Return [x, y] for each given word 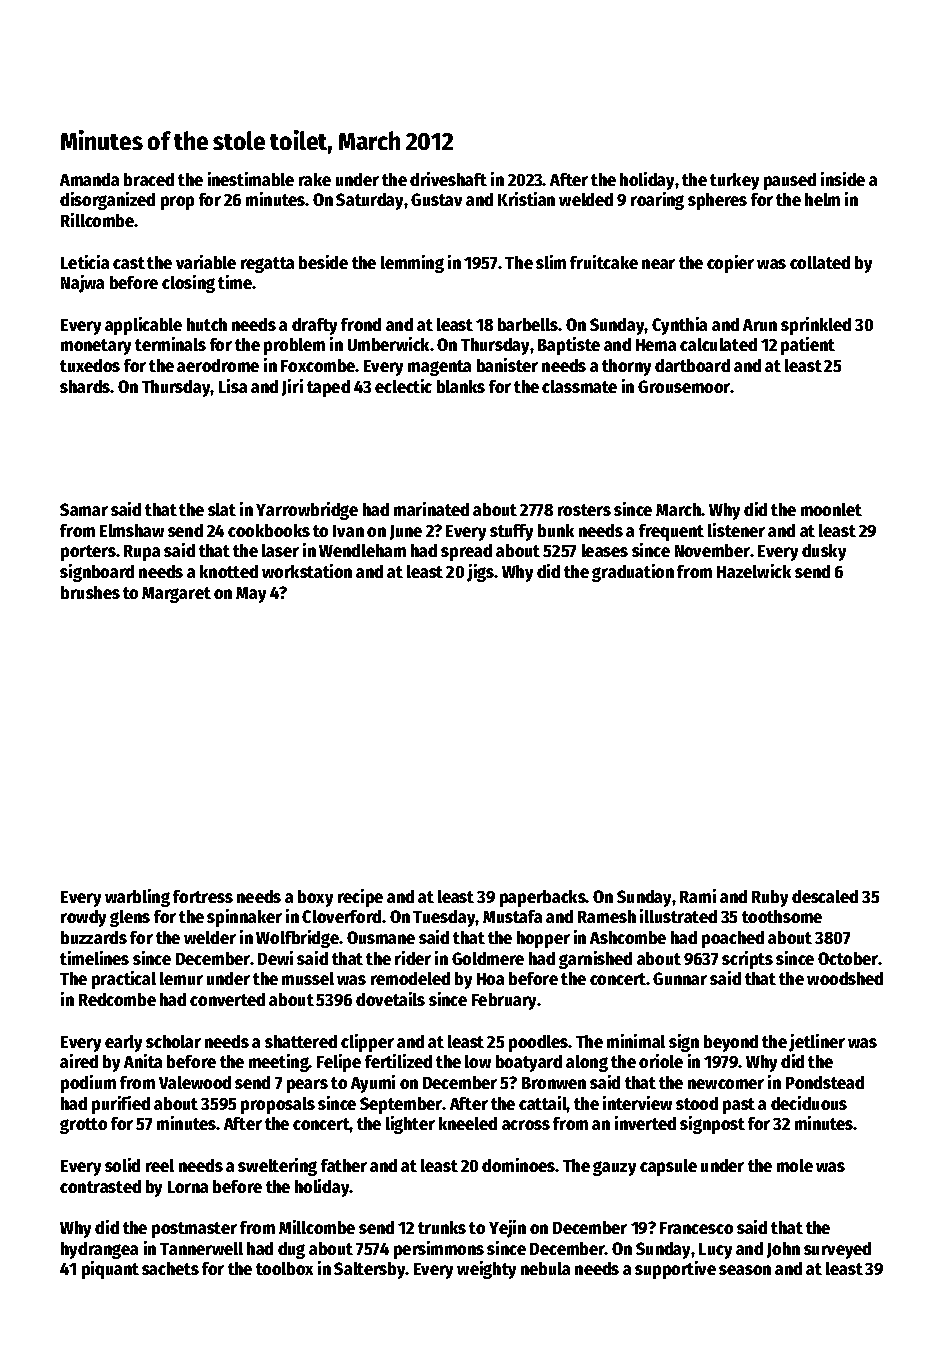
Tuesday [444, 918]
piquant [110, 1270]
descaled [825, 896]
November [712, 550]
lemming [412, 264]
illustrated [678, 916]
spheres [717, 201]
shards [85, 386]
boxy [315, 898]
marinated [431, 509]
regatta [267, 265]
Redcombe [117, 999]
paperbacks [543, 898]
